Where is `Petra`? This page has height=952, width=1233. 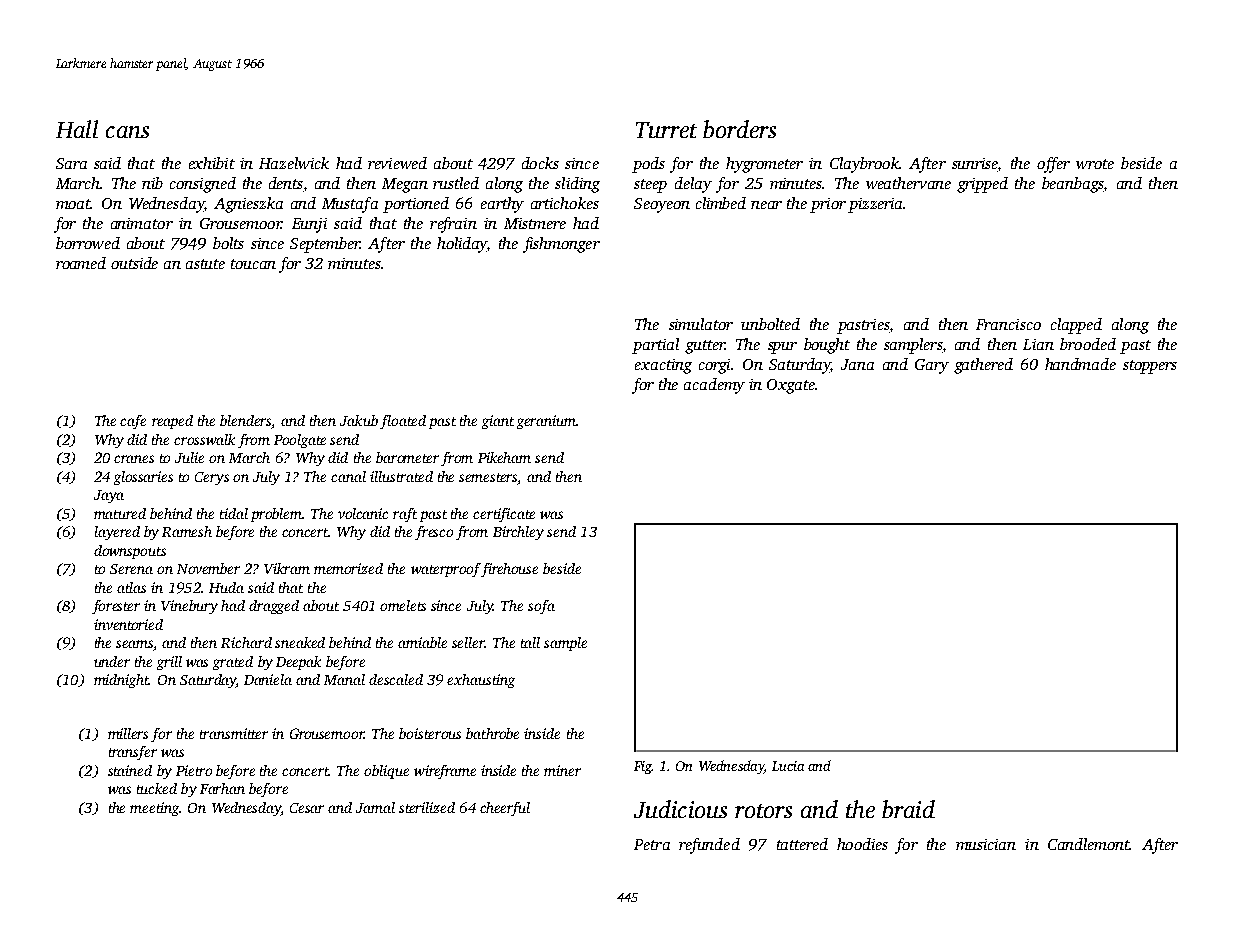 Petra is located at coordinates (652, 844).
